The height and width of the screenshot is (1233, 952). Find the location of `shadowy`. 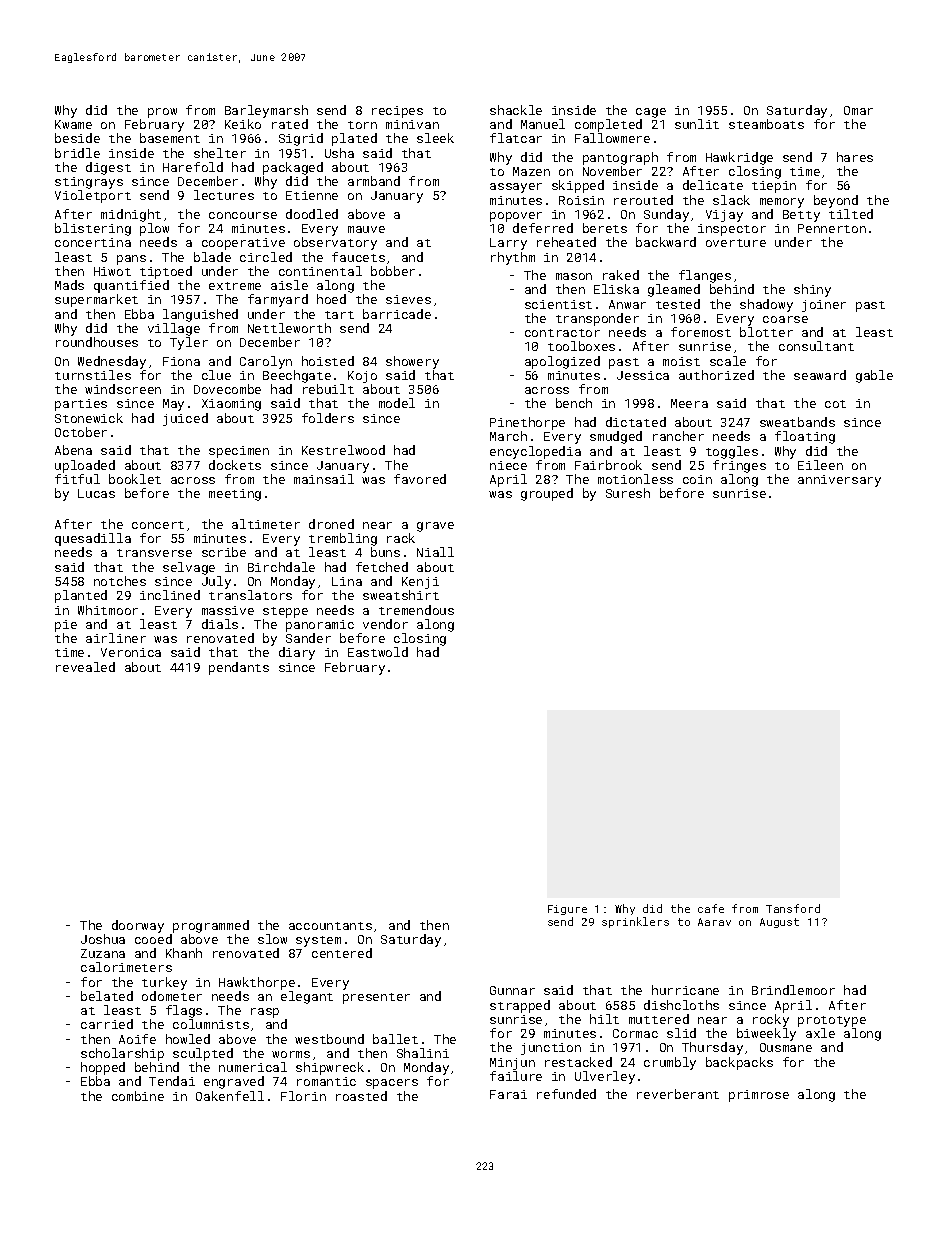

shadowy is located at coordinates (766, 305).
